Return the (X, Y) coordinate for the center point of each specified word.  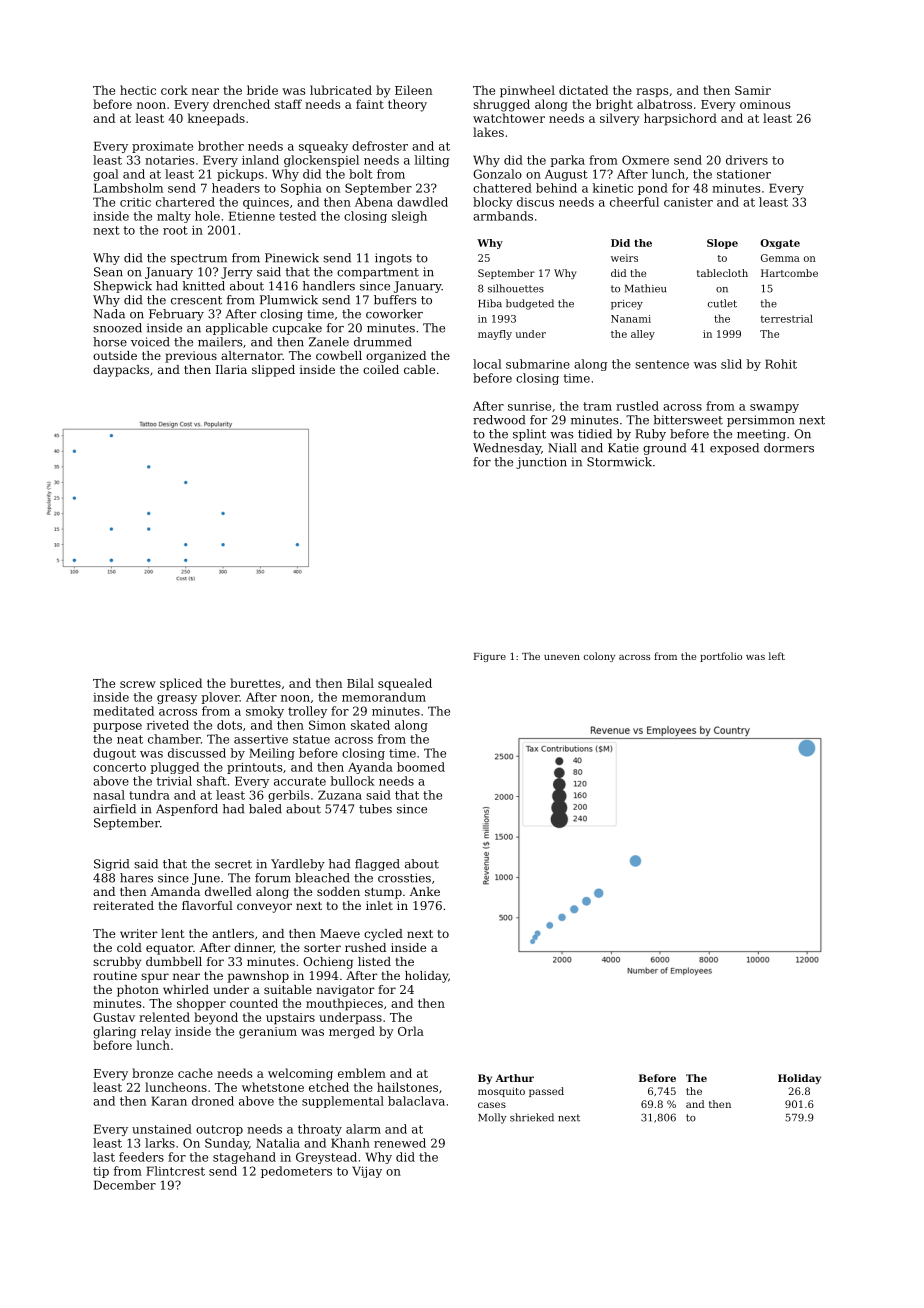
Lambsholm (128, 188)
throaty (320, 1130)
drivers (747, 160)
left (777, 656)
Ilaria (231, 369)
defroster (380, 146)
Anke (425, 891)
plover (220, 698)
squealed (405, 684)
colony (599, 657)
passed (546, 1092)
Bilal (360, 683)
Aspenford (187, 810)
